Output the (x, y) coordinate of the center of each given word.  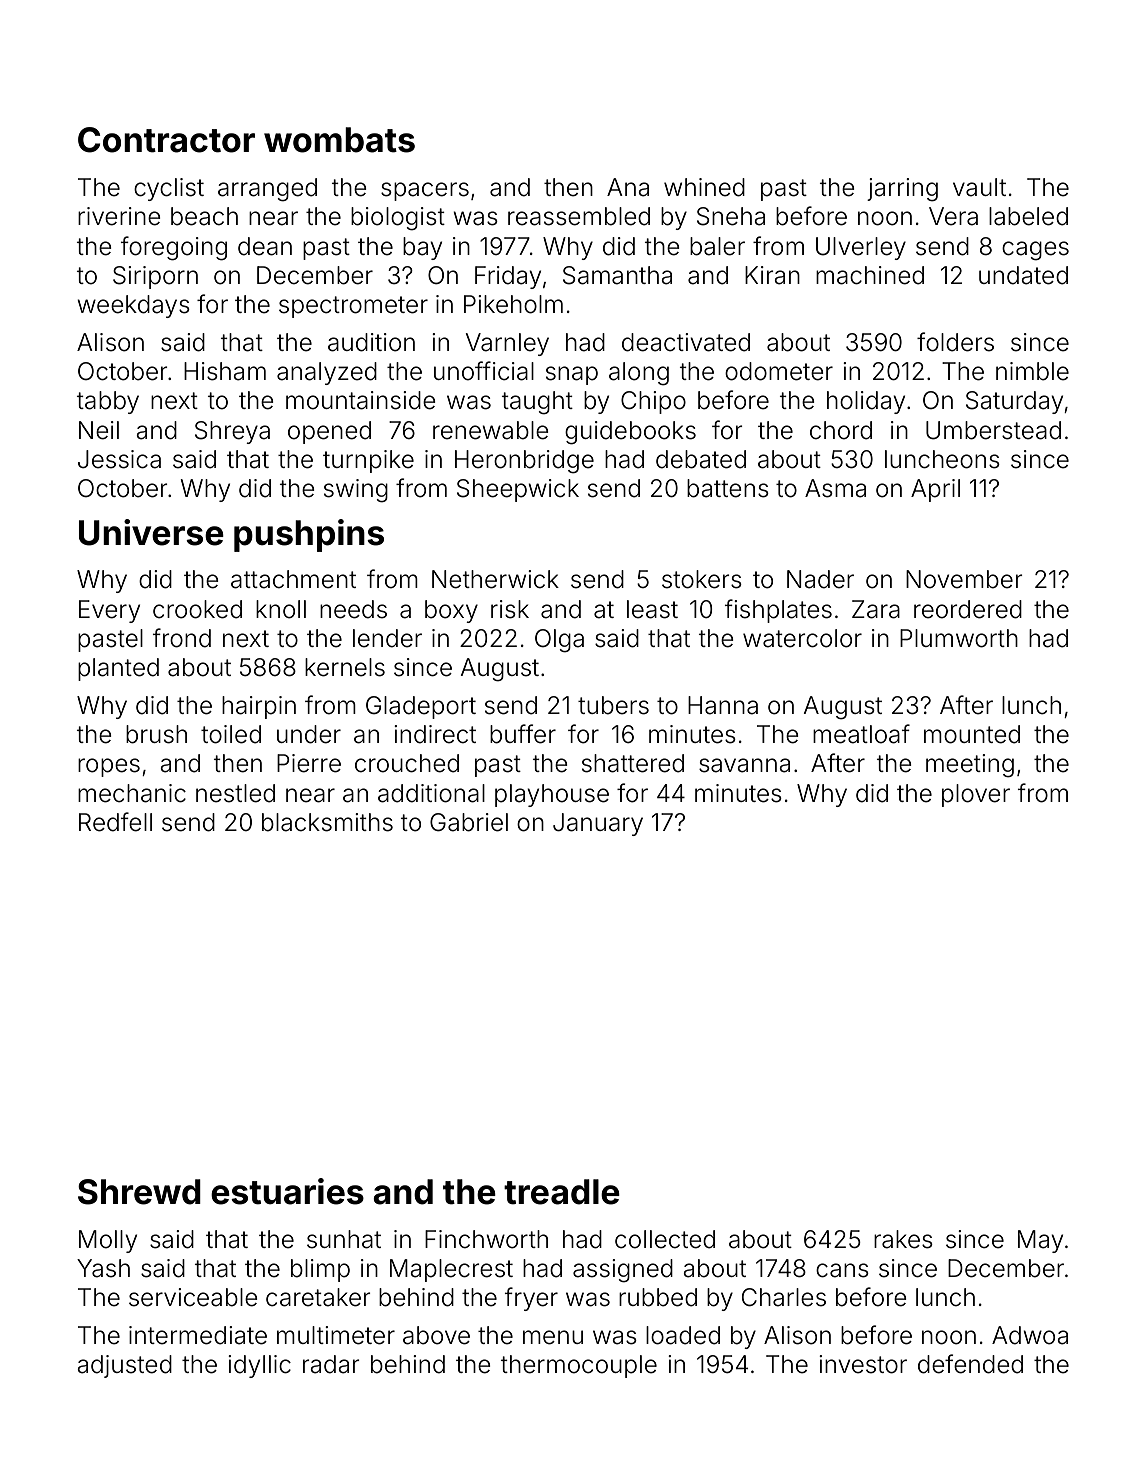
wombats (339, 140)
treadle (562, 1192)
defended (970, 1364)
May (1040, 1241)
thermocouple (579, 1366)
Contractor (166, 140)
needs (353, 609)
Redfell (115, 822)
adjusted (124, 1366)
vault (979, 187)
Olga (559, 641)
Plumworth (959, 638)
